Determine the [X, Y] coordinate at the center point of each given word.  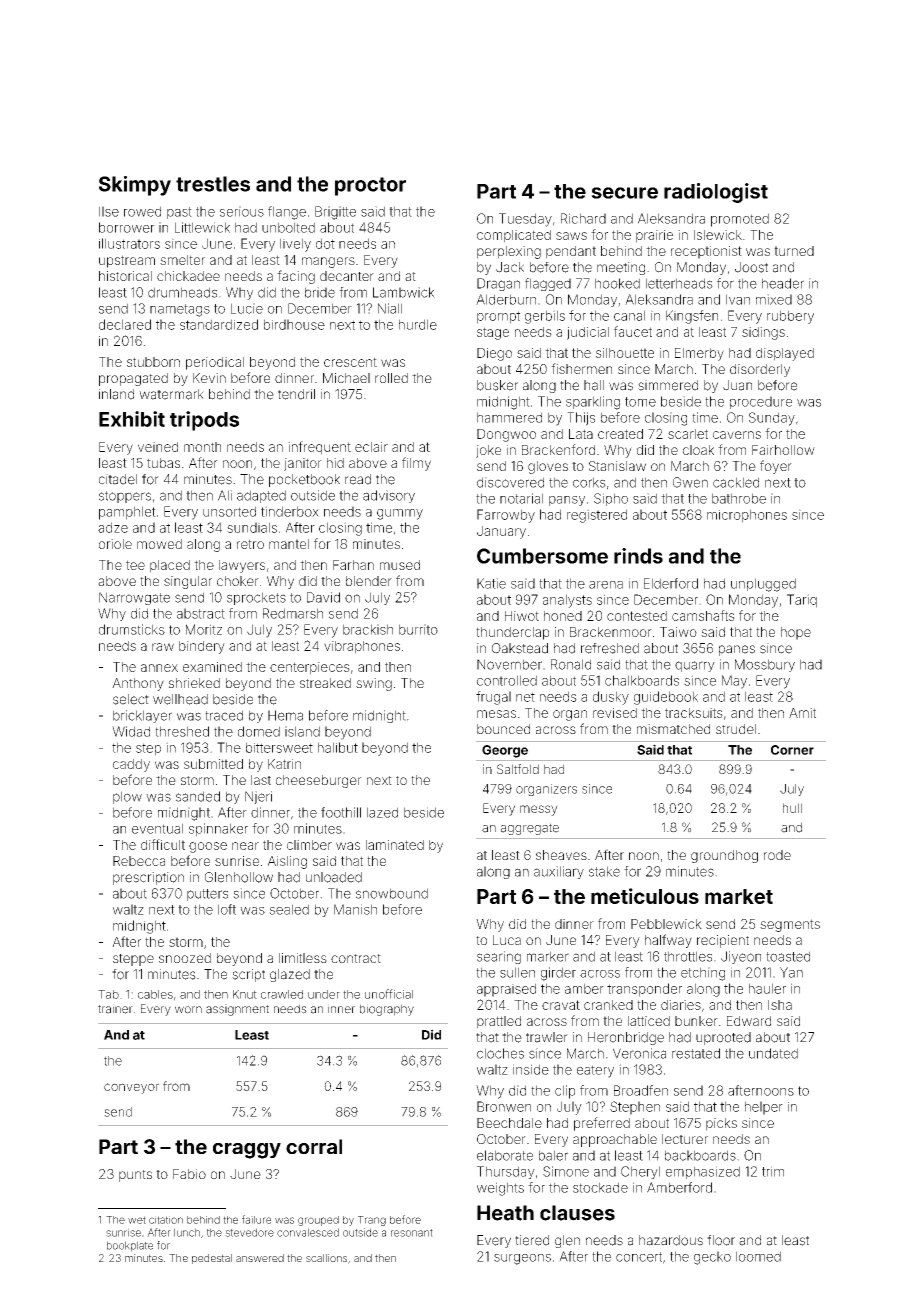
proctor [370, 186]
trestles [213, 184]
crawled [282, 994]
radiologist [716, 193]
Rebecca [139, 861]
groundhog [724, 856]
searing [499, 957]
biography [387, 1010]
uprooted [723, 1038]
